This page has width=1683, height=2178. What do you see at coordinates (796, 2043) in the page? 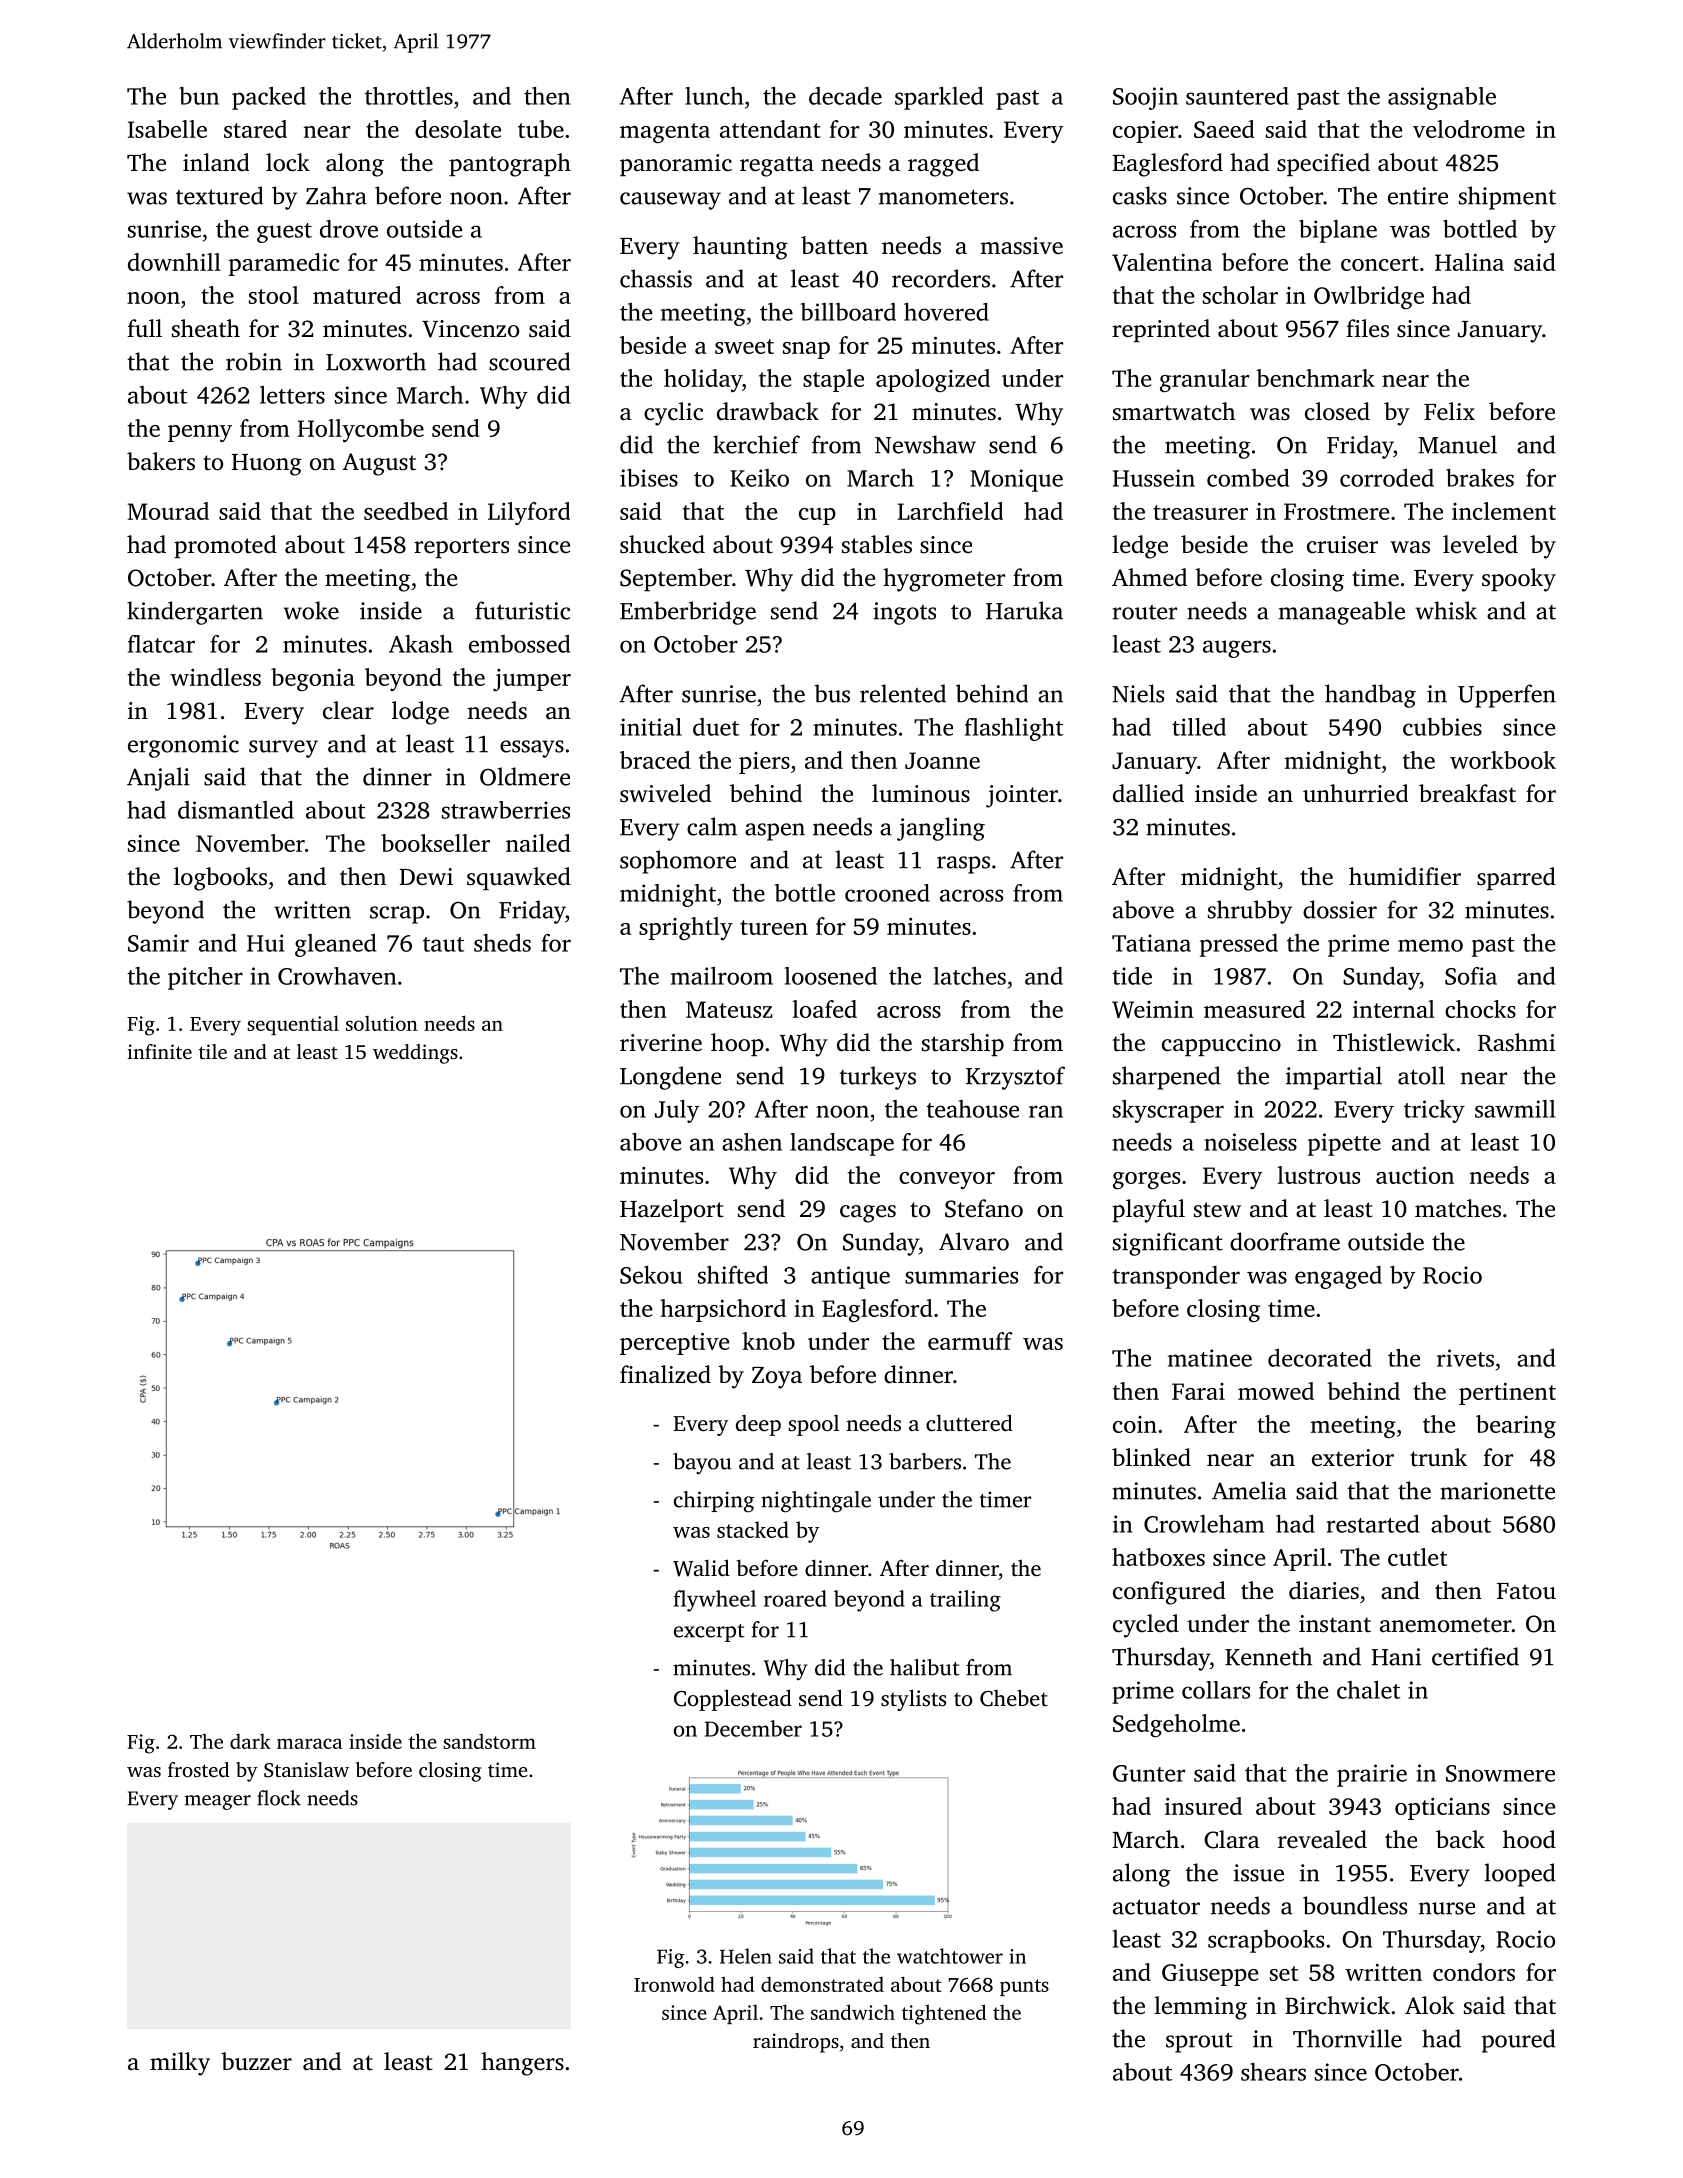
I see `raindrops` at bounding box center [796, 2043].
